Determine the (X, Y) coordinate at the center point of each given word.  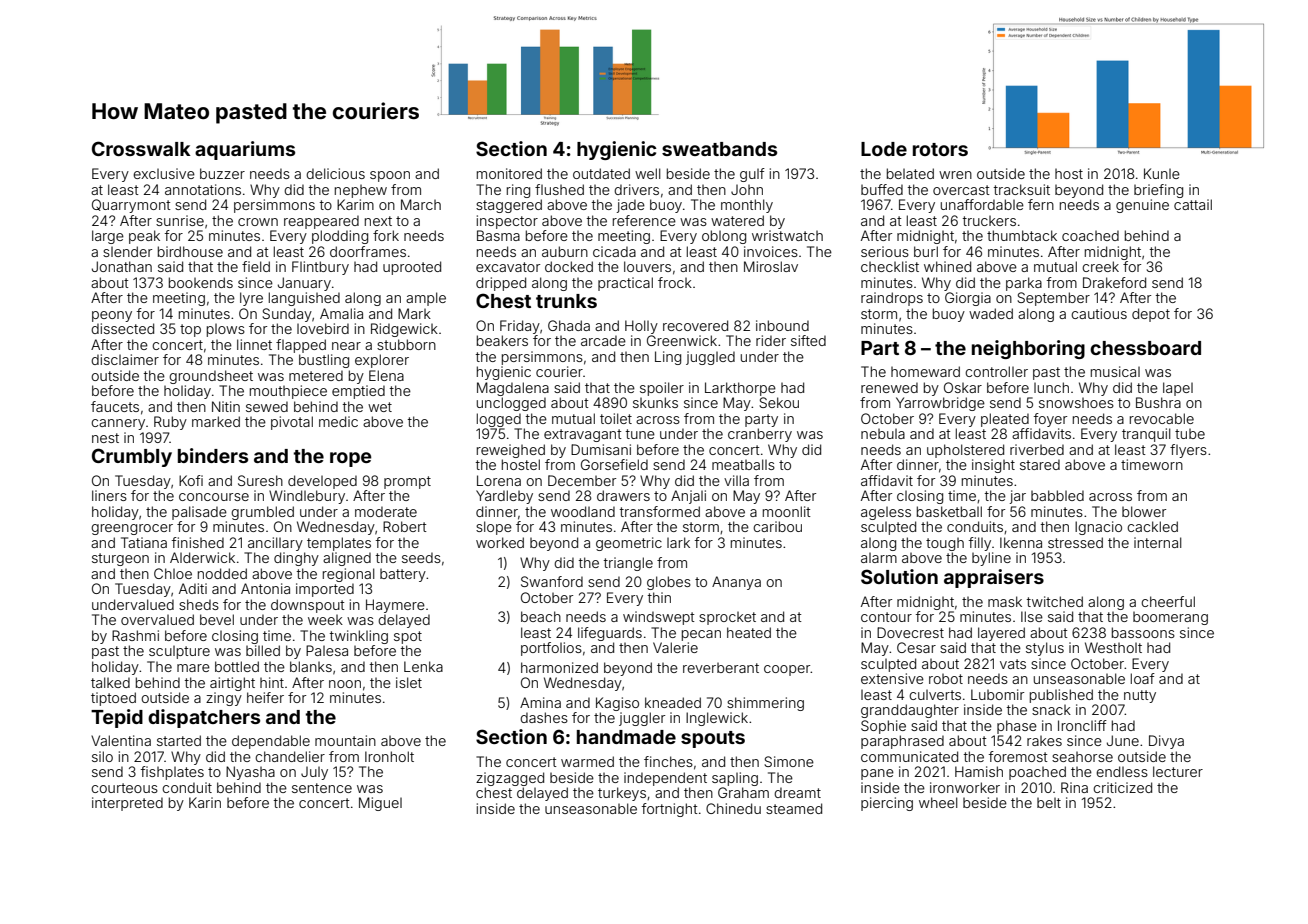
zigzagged (510, 779)
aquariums (245, 150)
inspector (507, 222)
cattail (1193, 204)
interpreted (127, 804)
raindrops (892, 299)
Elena (386, 375)
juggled (710, 358)
